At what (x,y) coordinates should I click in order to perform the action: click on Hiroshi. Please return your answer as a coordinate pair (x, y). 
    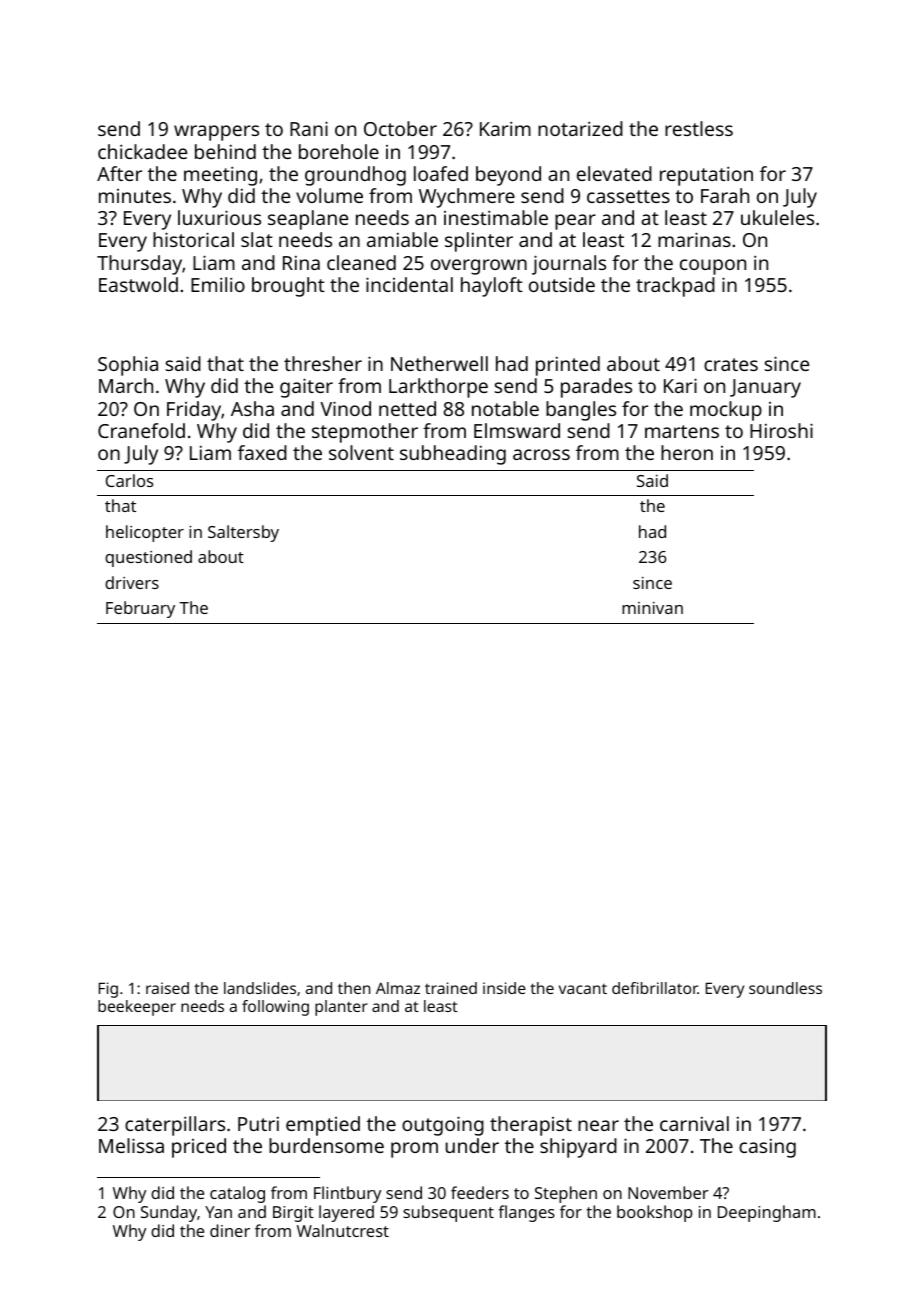
    Looking at the image, I should click on (781, 430).
